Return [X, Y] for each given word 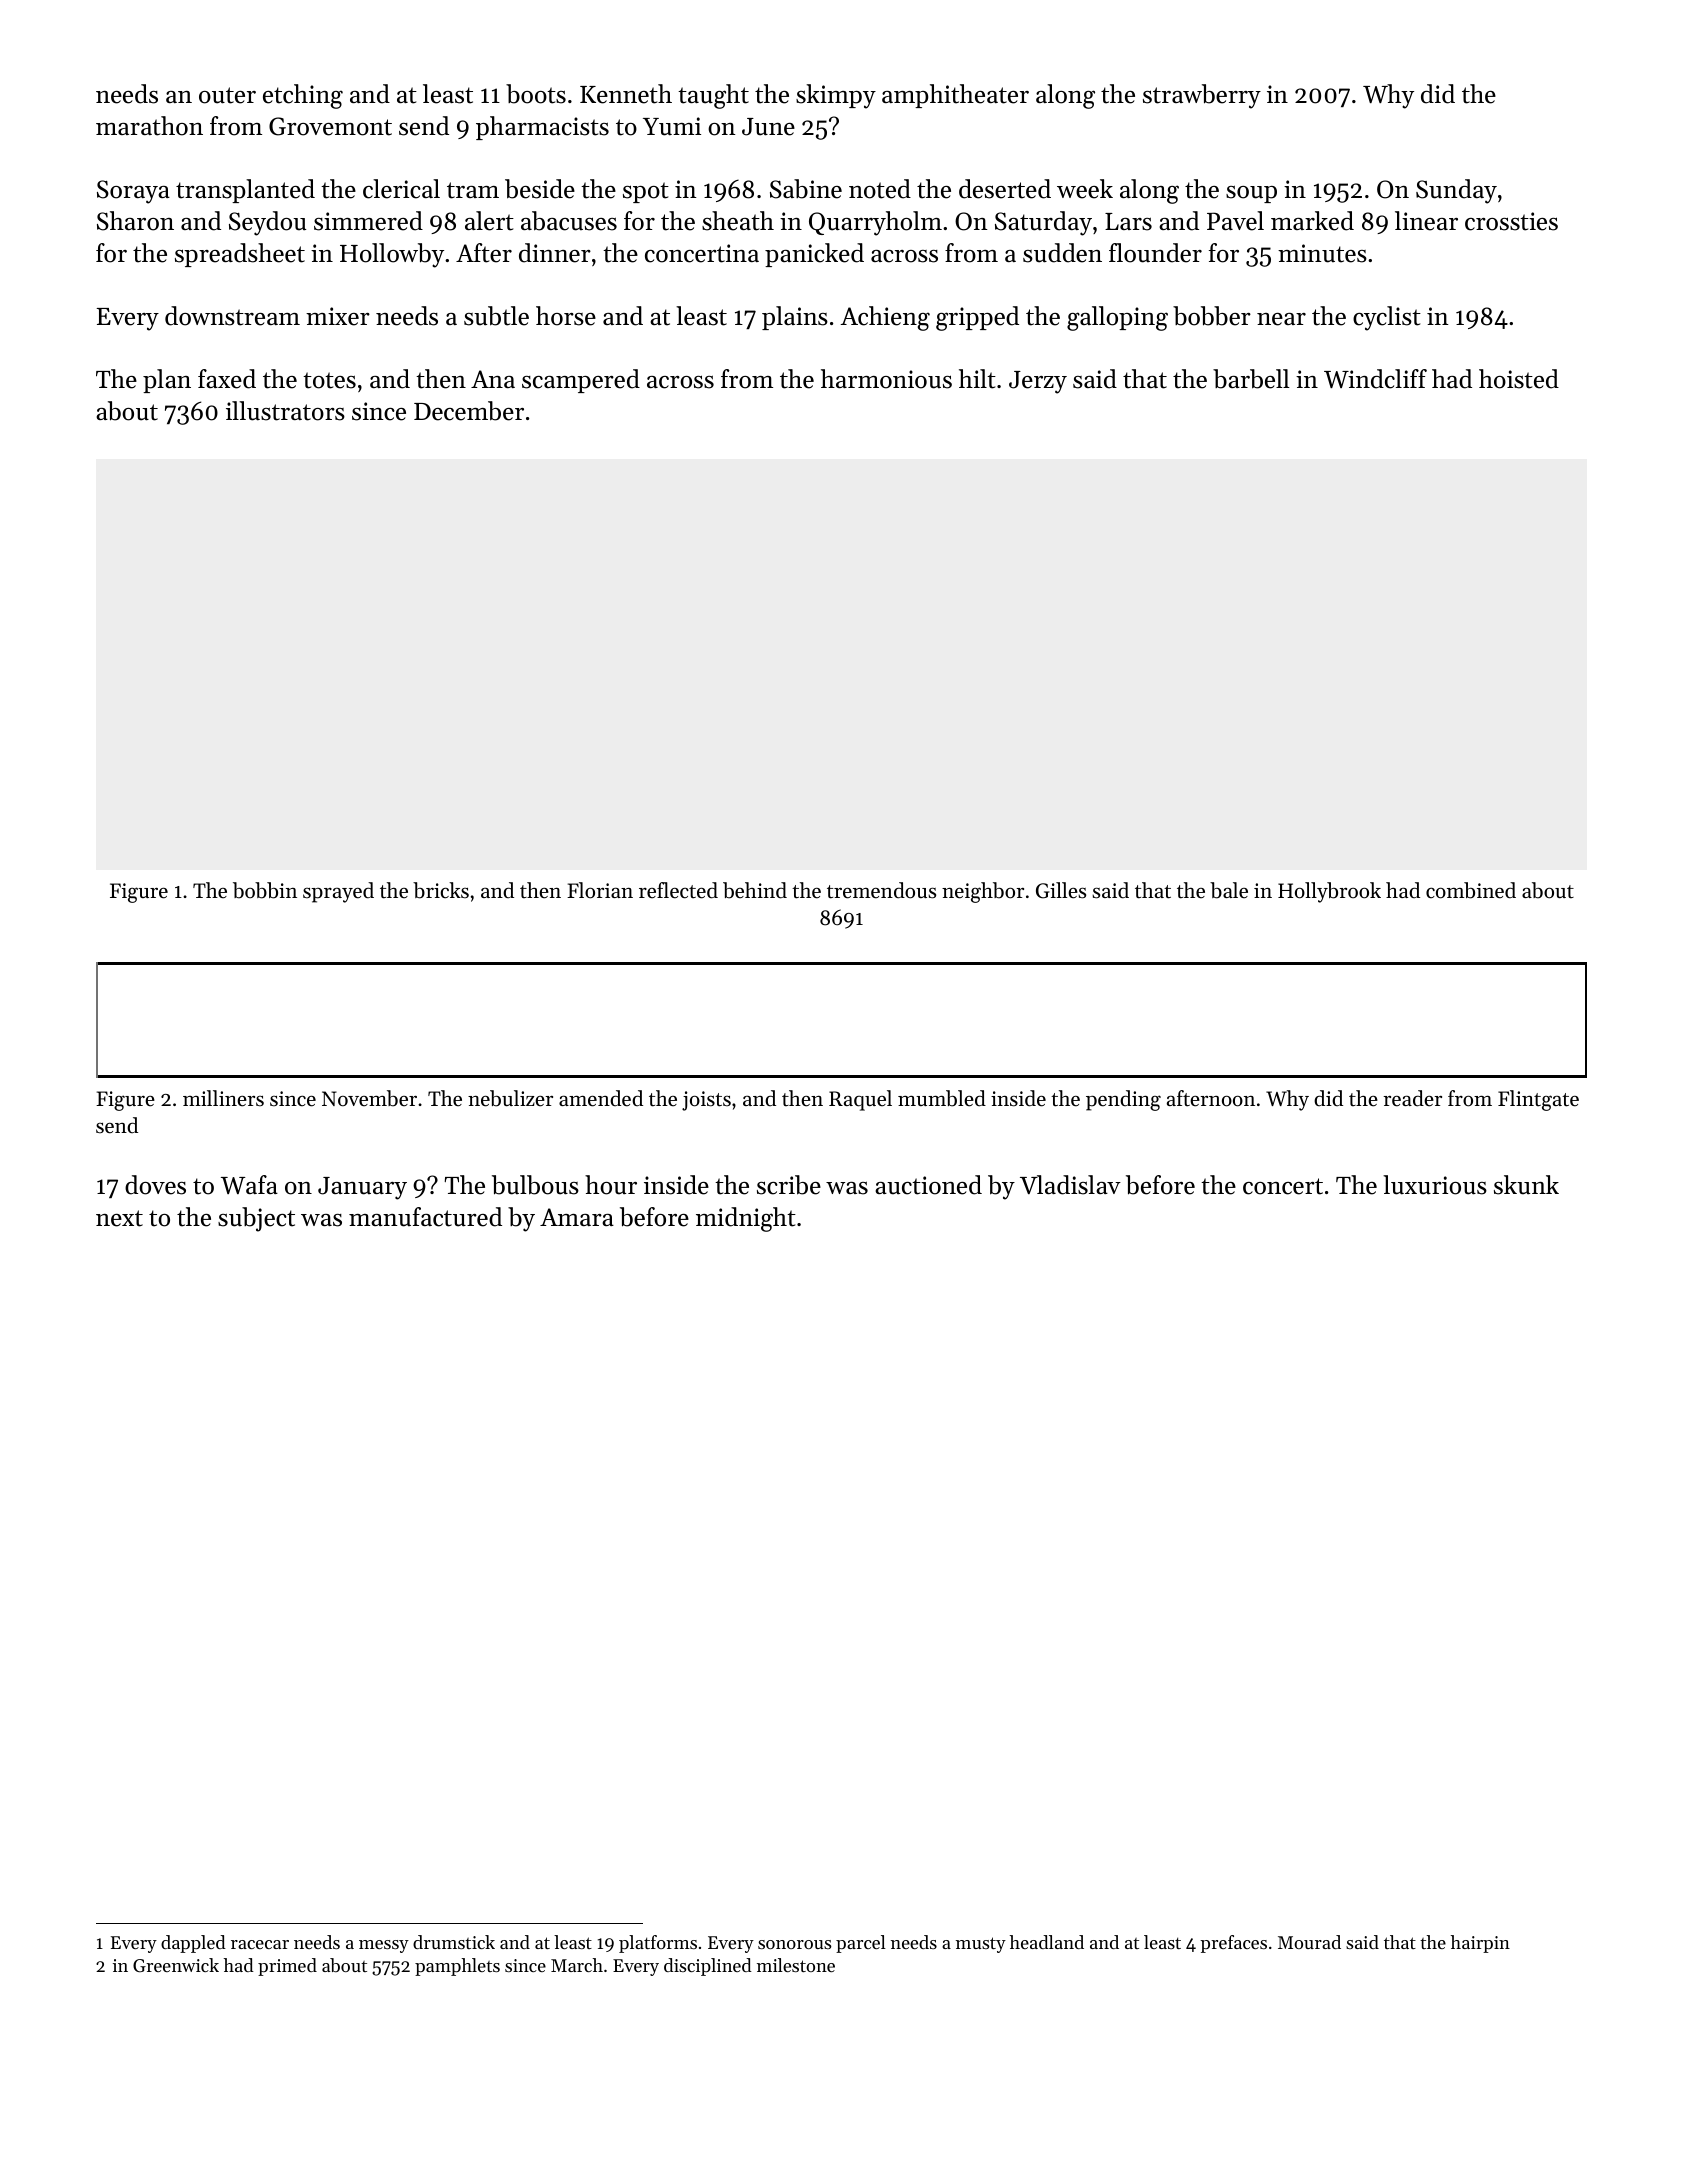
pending [1123, 1100]
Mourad [1309, 1942]
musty [981, 1945]
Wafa [249, 1184]
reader [1412, 1098]
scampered [581, 381]
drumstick [454, 1942]
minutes [1322, 253]
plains [795, 318]
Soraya [133, 192]
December [469, 411]
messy [384, 1946]
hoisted [1519, 379]
